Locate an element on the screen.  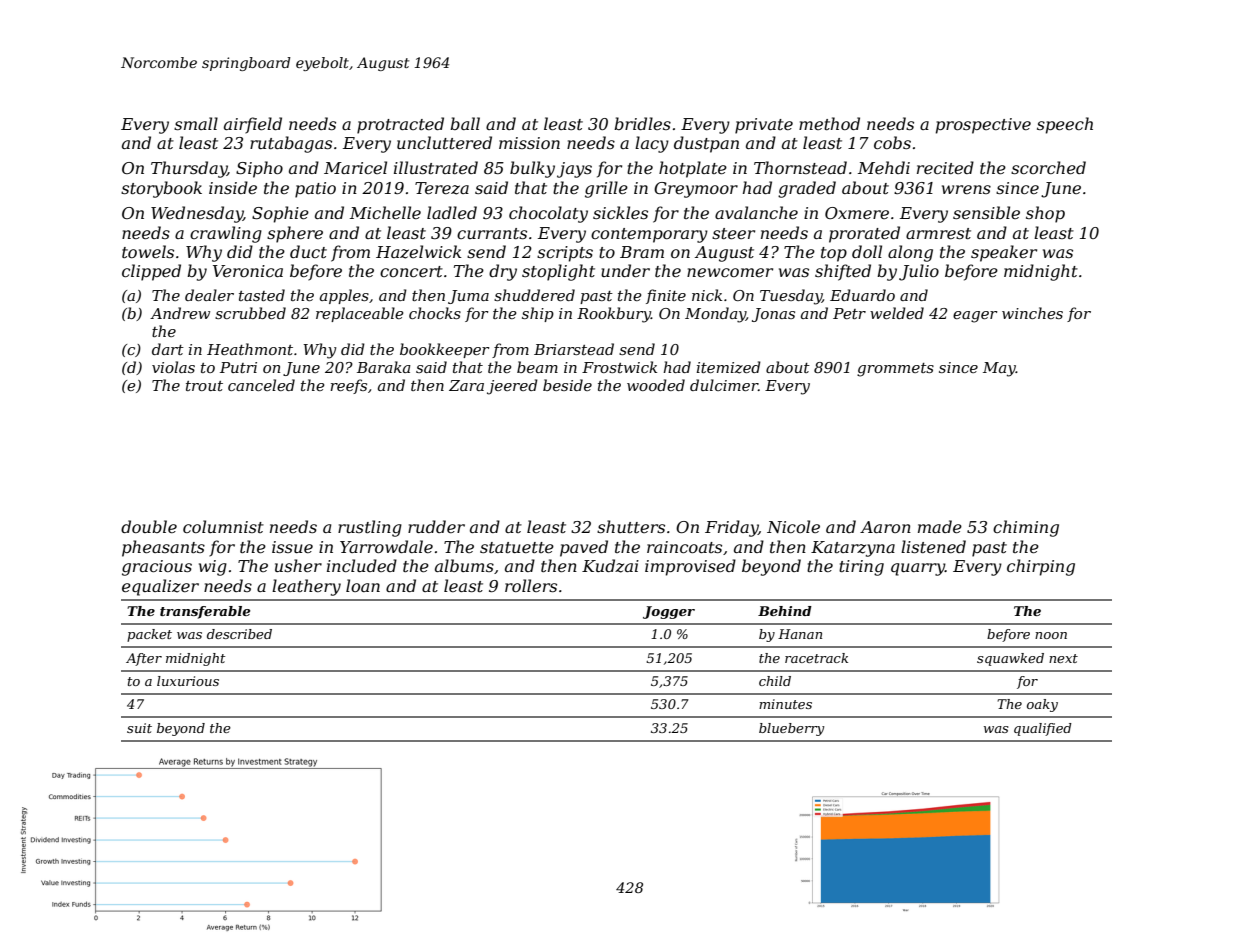
improvised is located at coordinates (690, 567).
